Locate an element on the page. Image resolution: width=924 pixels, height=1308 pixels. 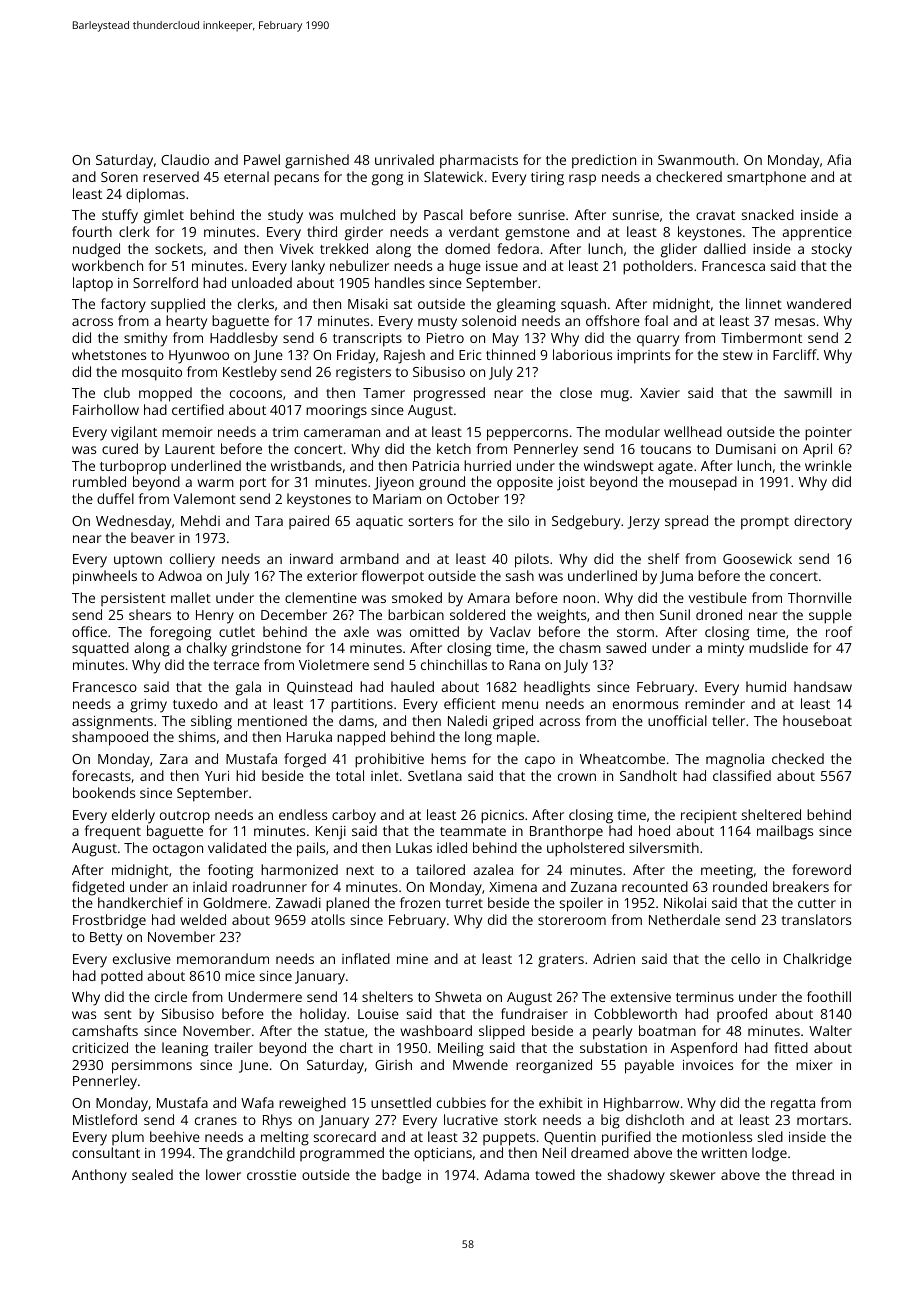
Soren is located at coordinates (119, 177).
